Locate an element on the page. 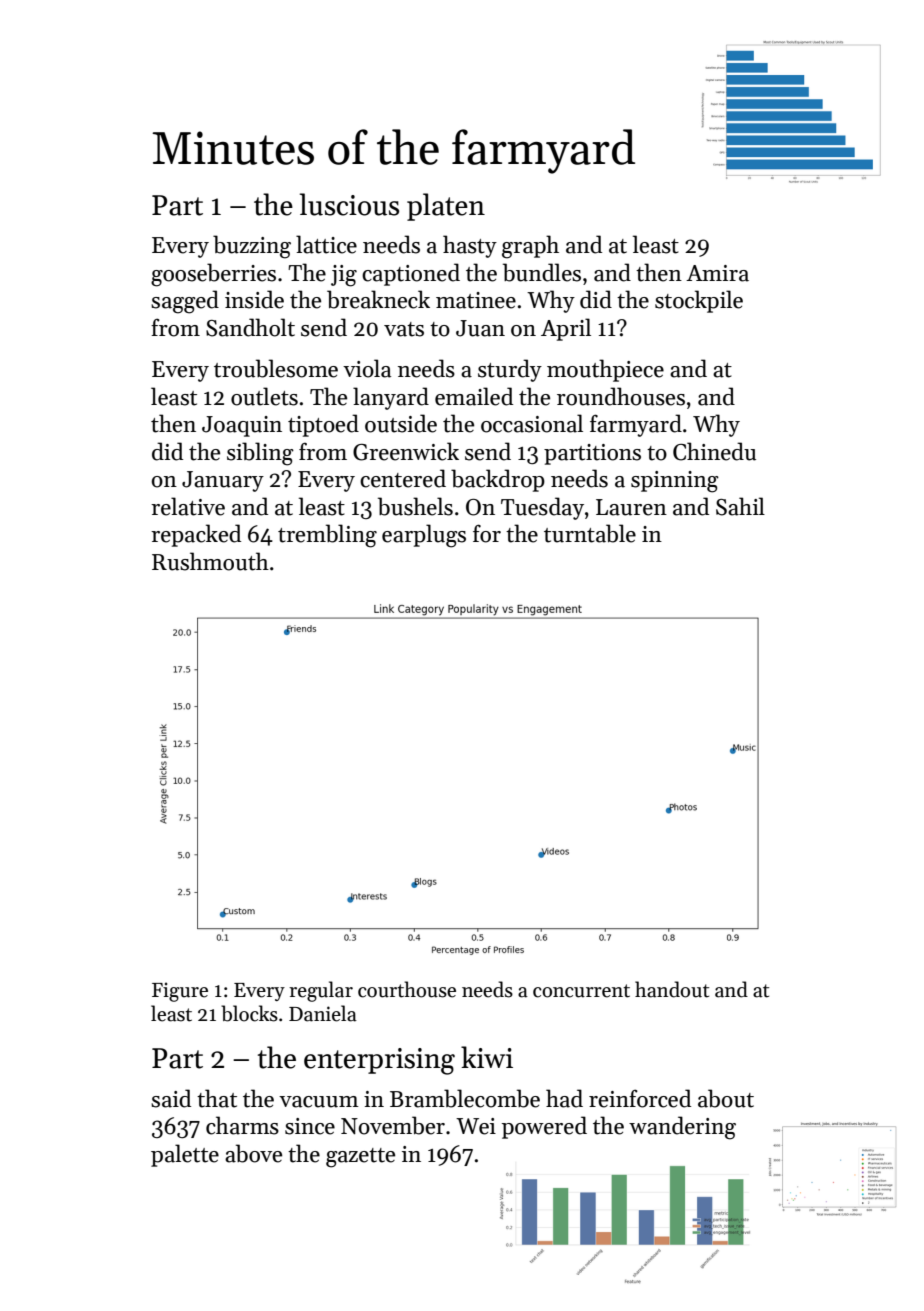  handout is located at coordinates (672, 989).
